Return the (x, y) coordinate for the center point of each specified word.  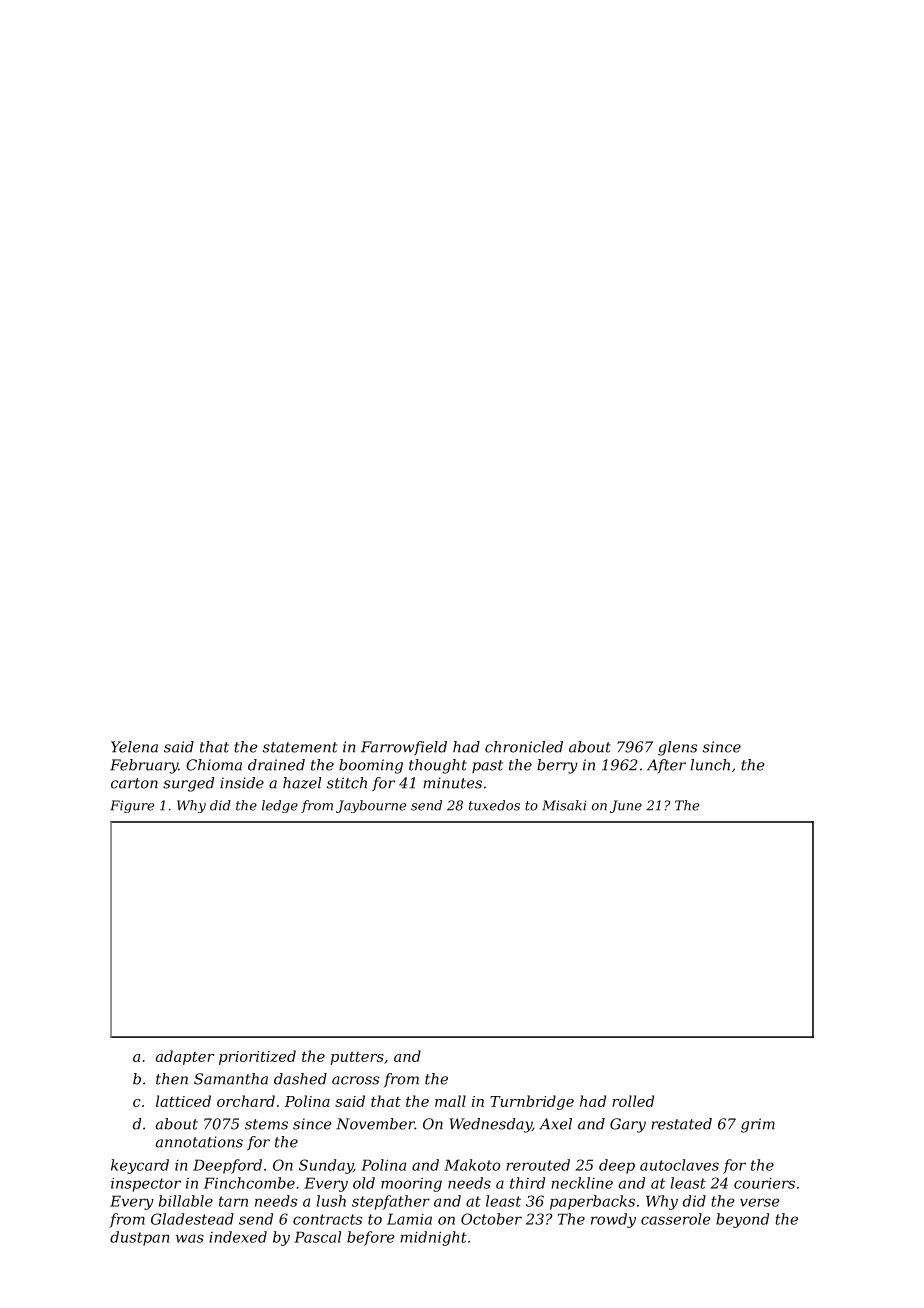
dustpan (139, 1238)
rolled (633, 1101)
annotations (199, 1142)
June (626, 806)
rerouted (538, 1165)
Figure (132, 806)
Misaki (564, 805)
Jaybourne (371, 806)
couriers (764, 1183)
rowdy (613, 1220)
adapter (185, 1057)
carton (134, 783)
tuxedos (494, 805)
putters (357, 1058)
